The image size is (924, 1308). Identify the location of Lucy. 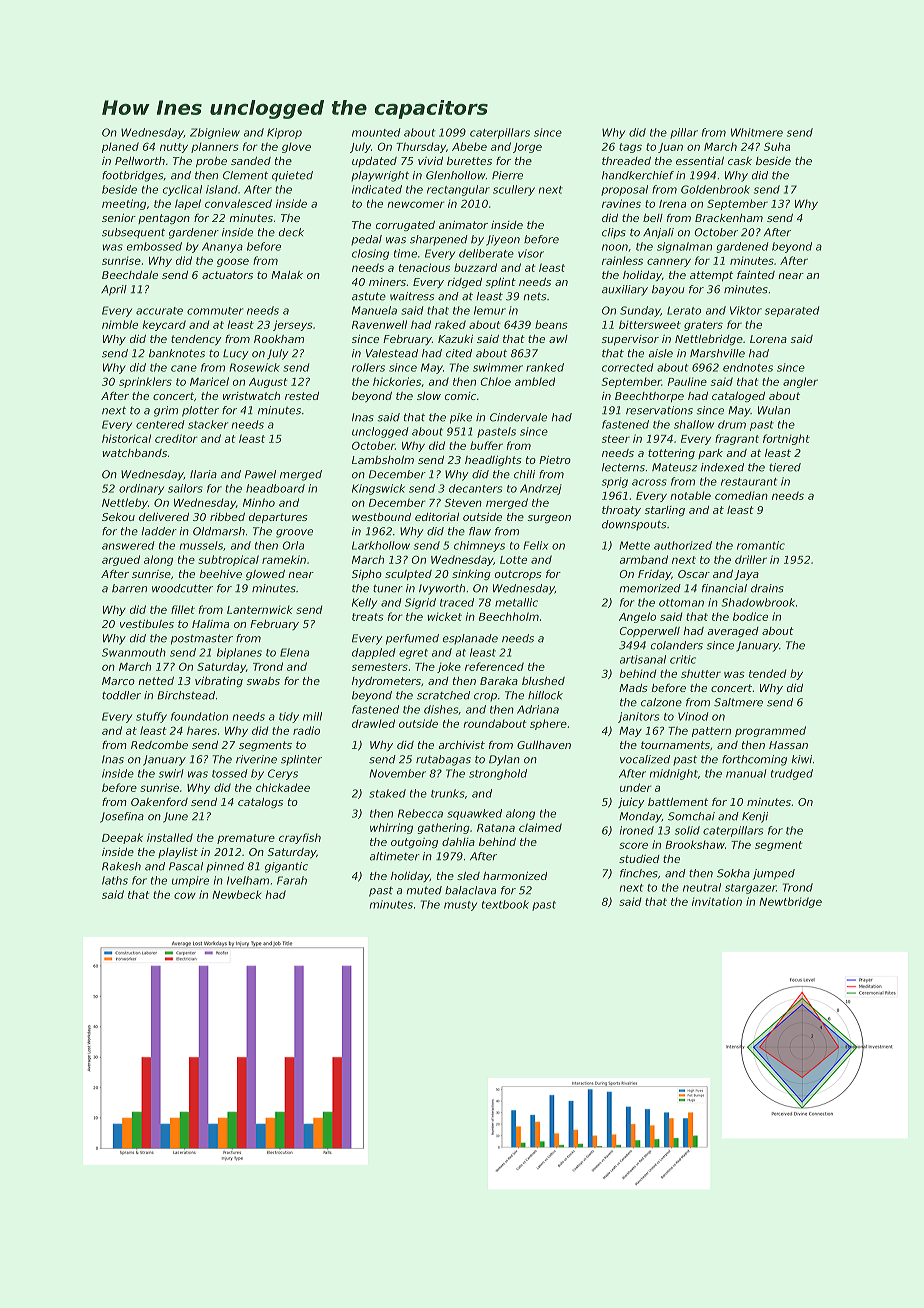
(235, 354).
